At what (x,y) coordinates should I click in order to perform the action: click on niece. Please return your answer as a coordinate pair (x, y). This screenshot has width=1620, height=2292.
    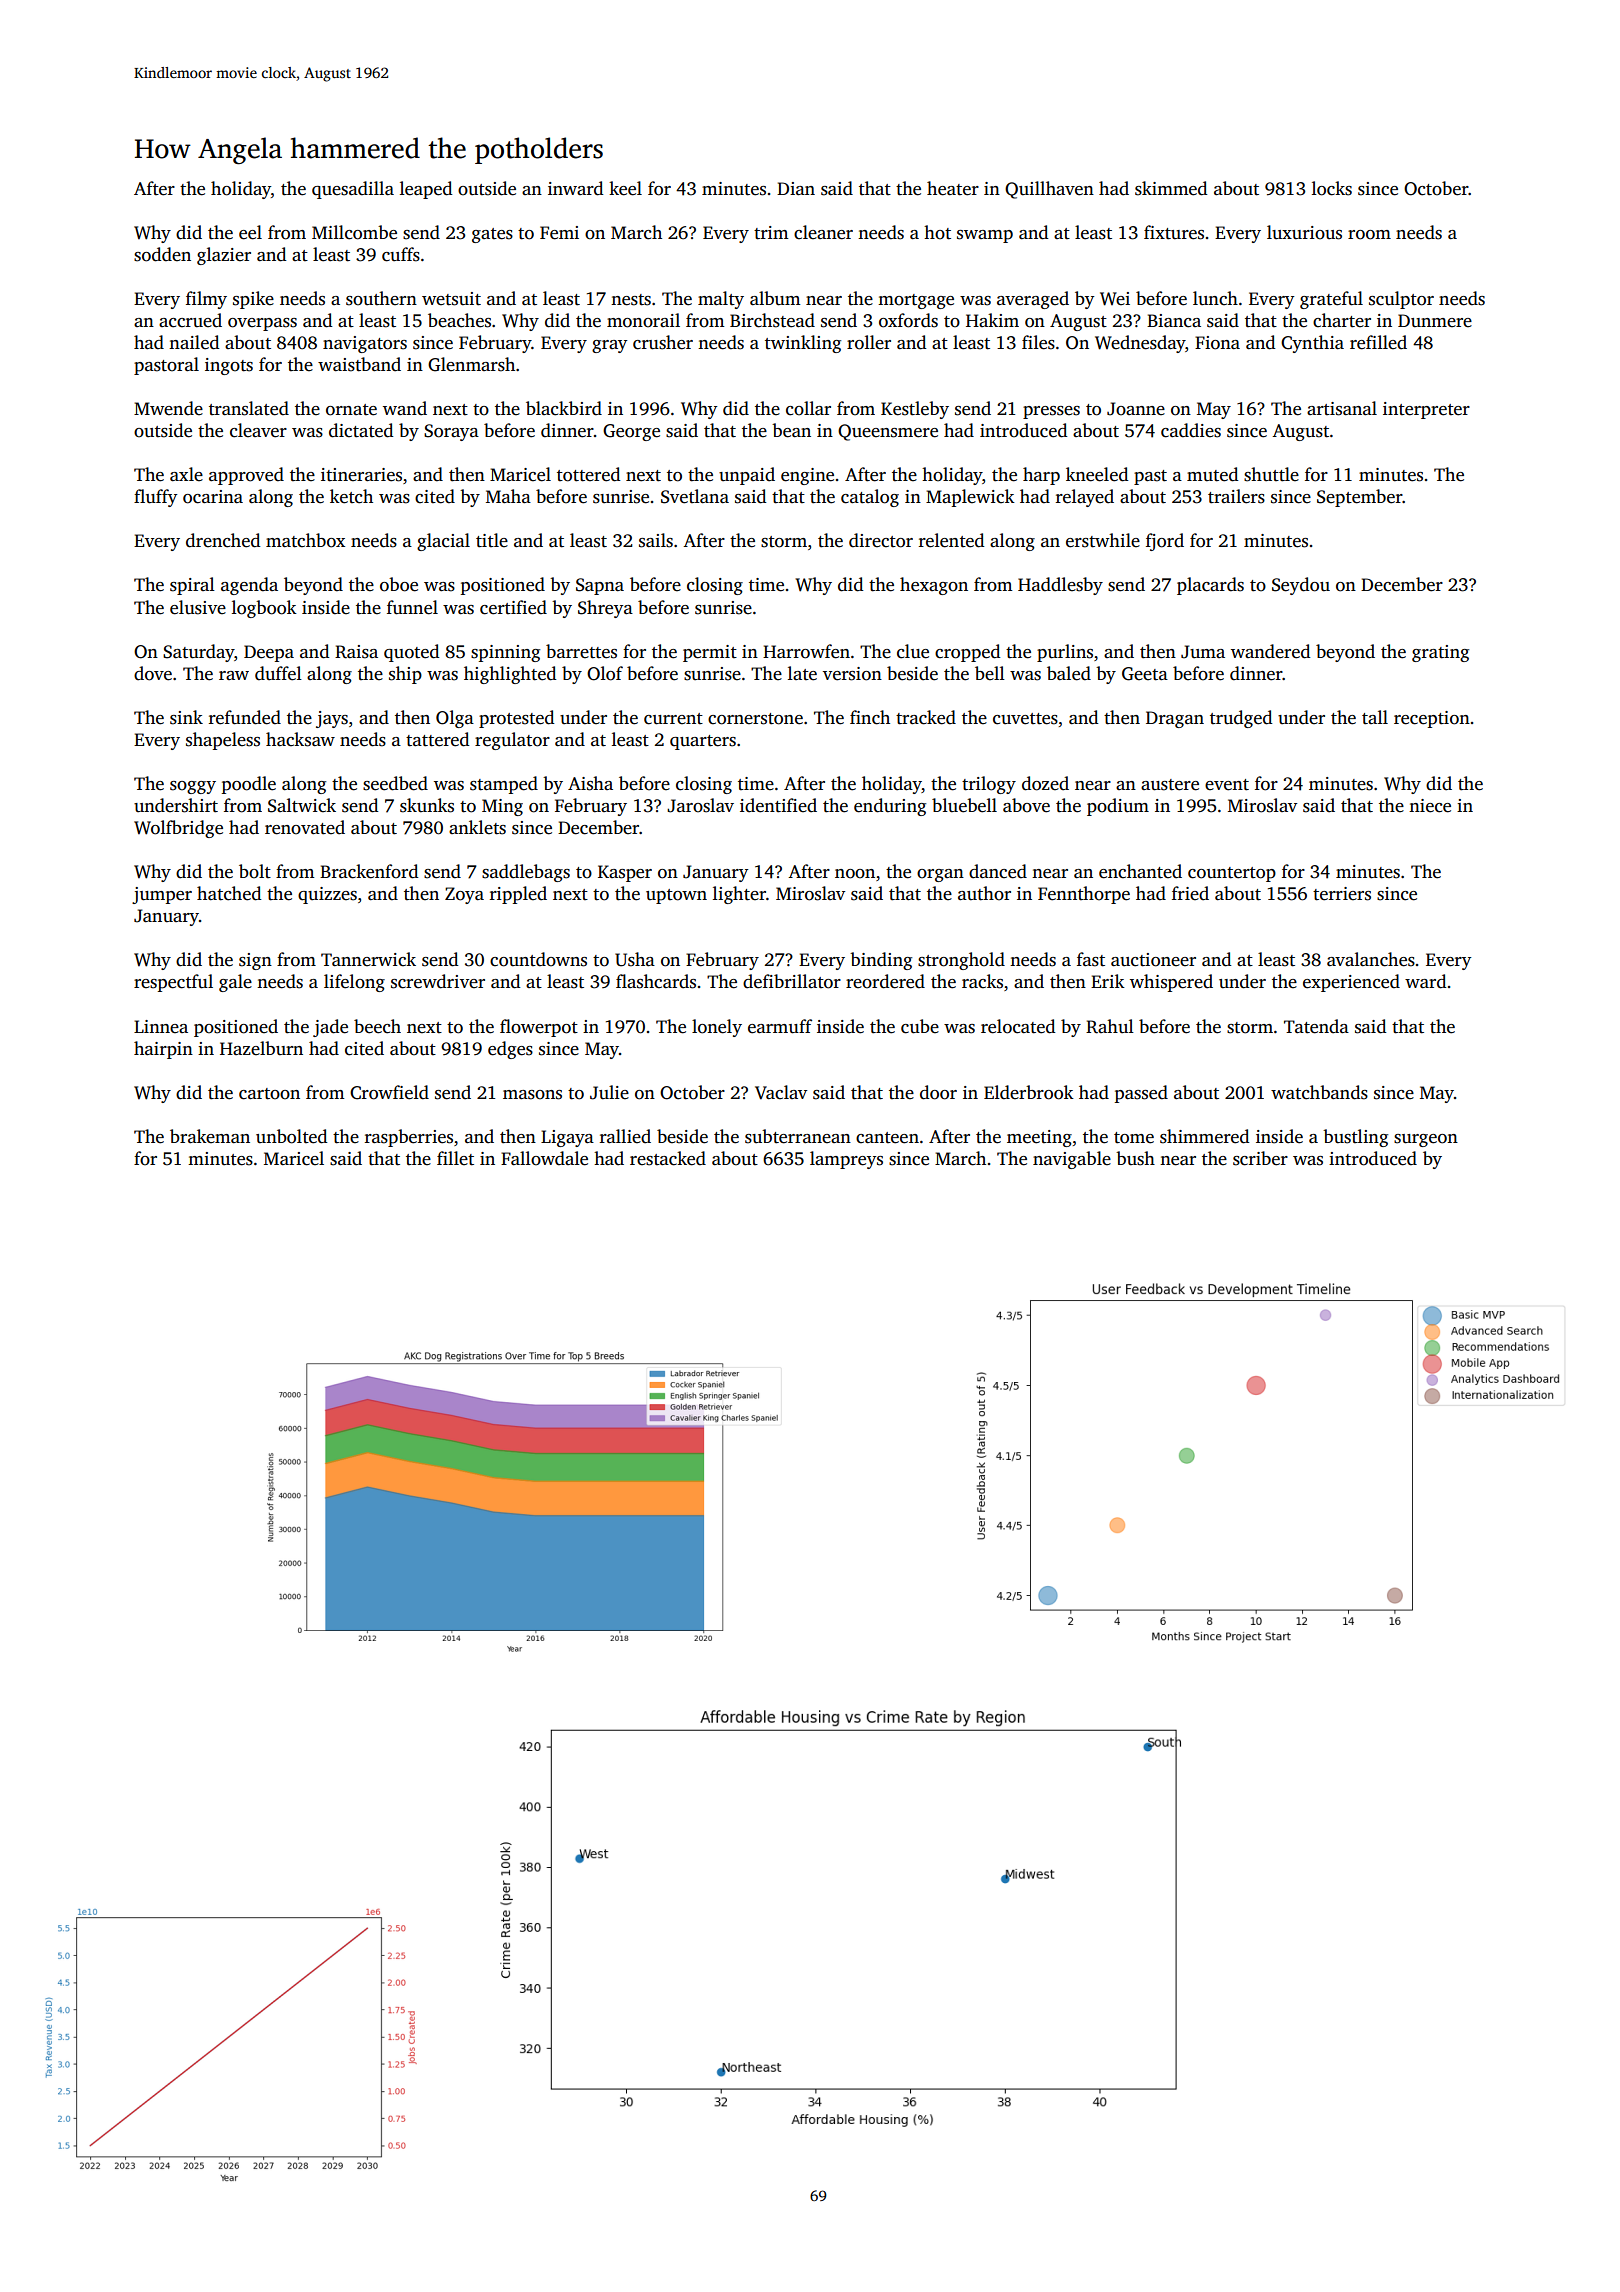
    Looking at the image, I should click on (1430, 806).
